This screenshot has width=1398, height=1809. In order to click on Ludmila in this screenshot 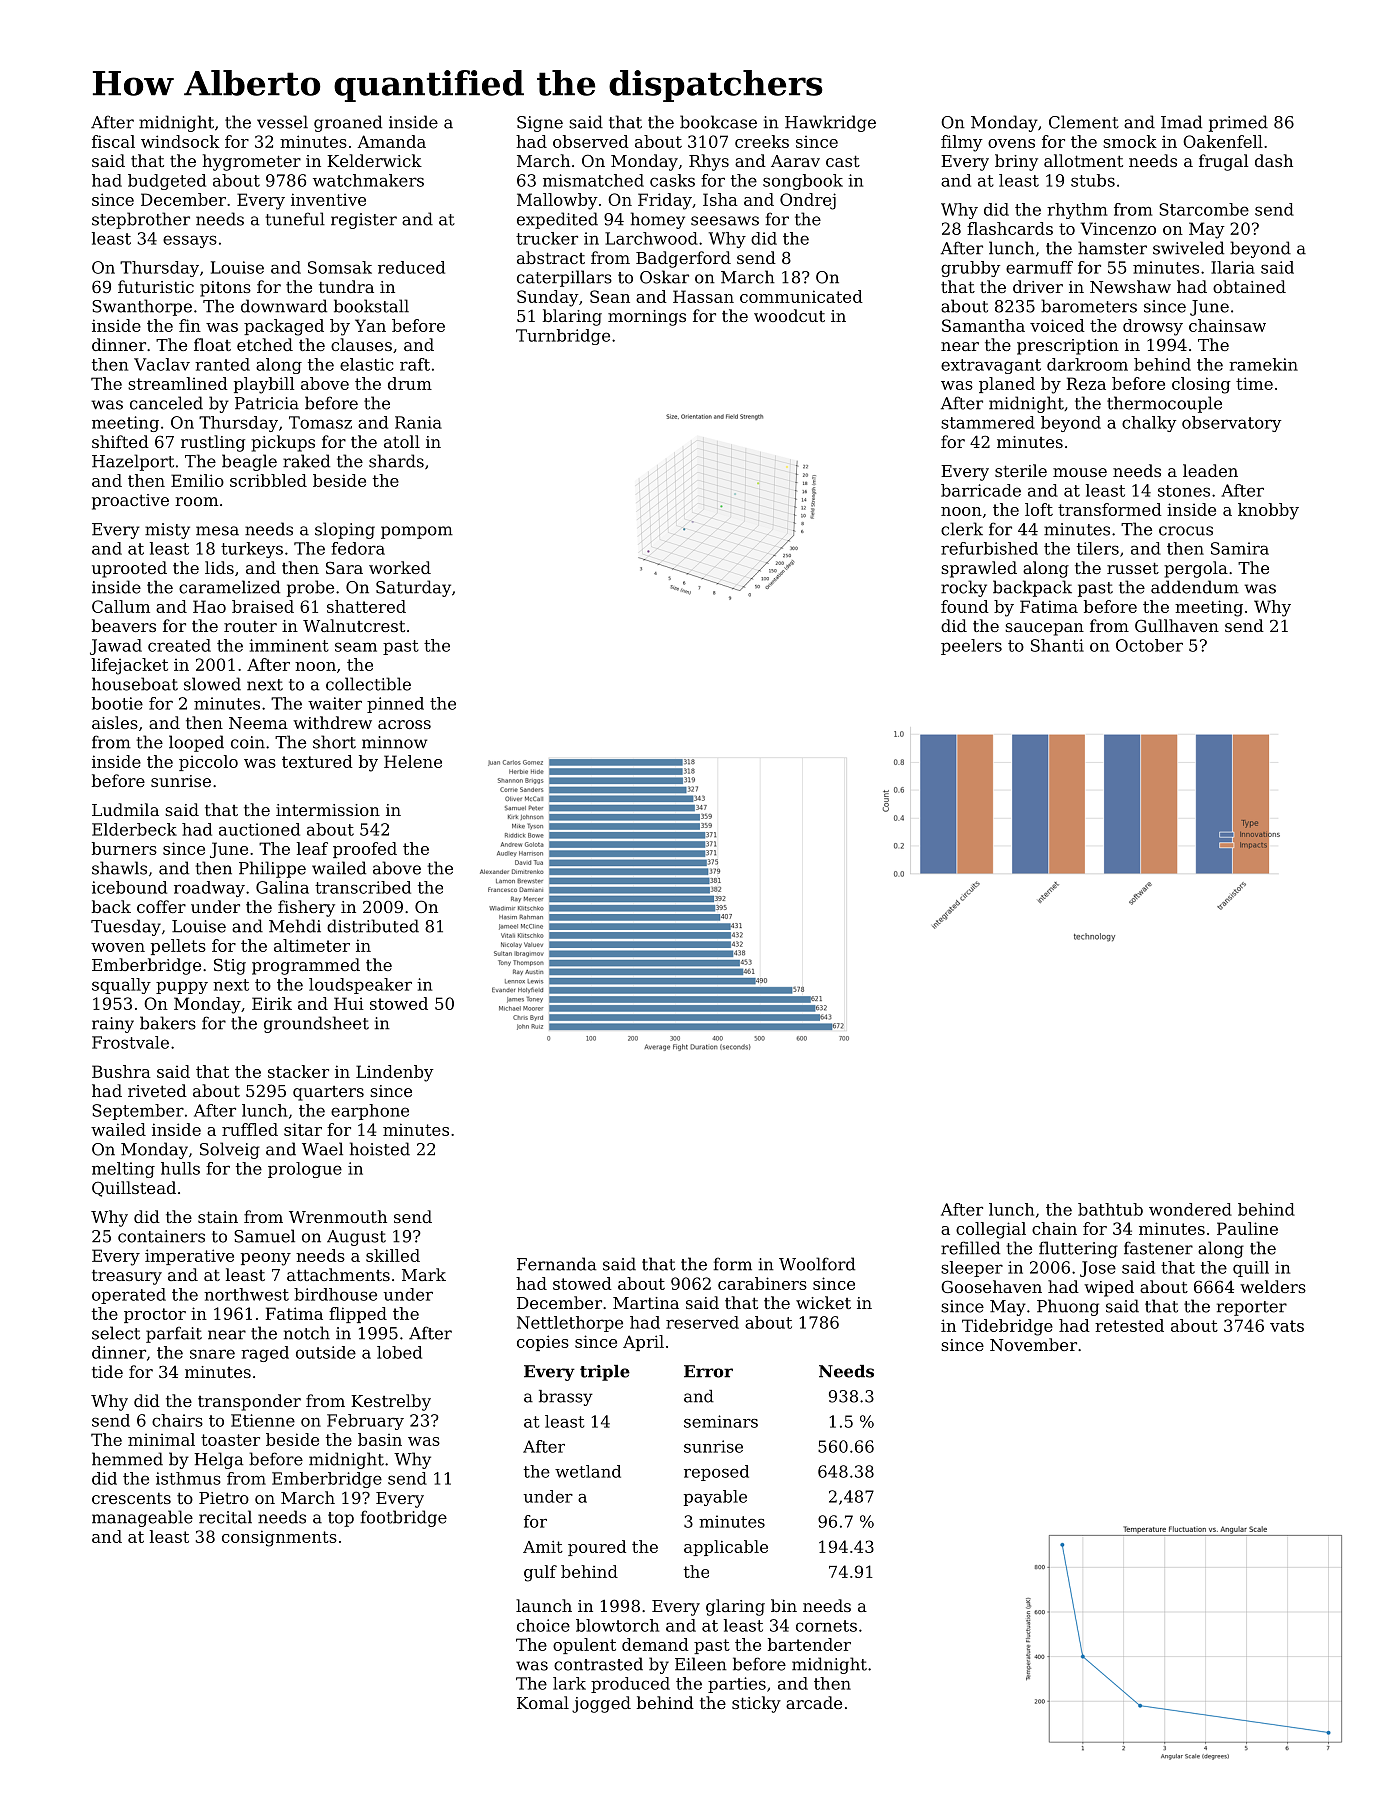, I will do `click(125, 809)`.
